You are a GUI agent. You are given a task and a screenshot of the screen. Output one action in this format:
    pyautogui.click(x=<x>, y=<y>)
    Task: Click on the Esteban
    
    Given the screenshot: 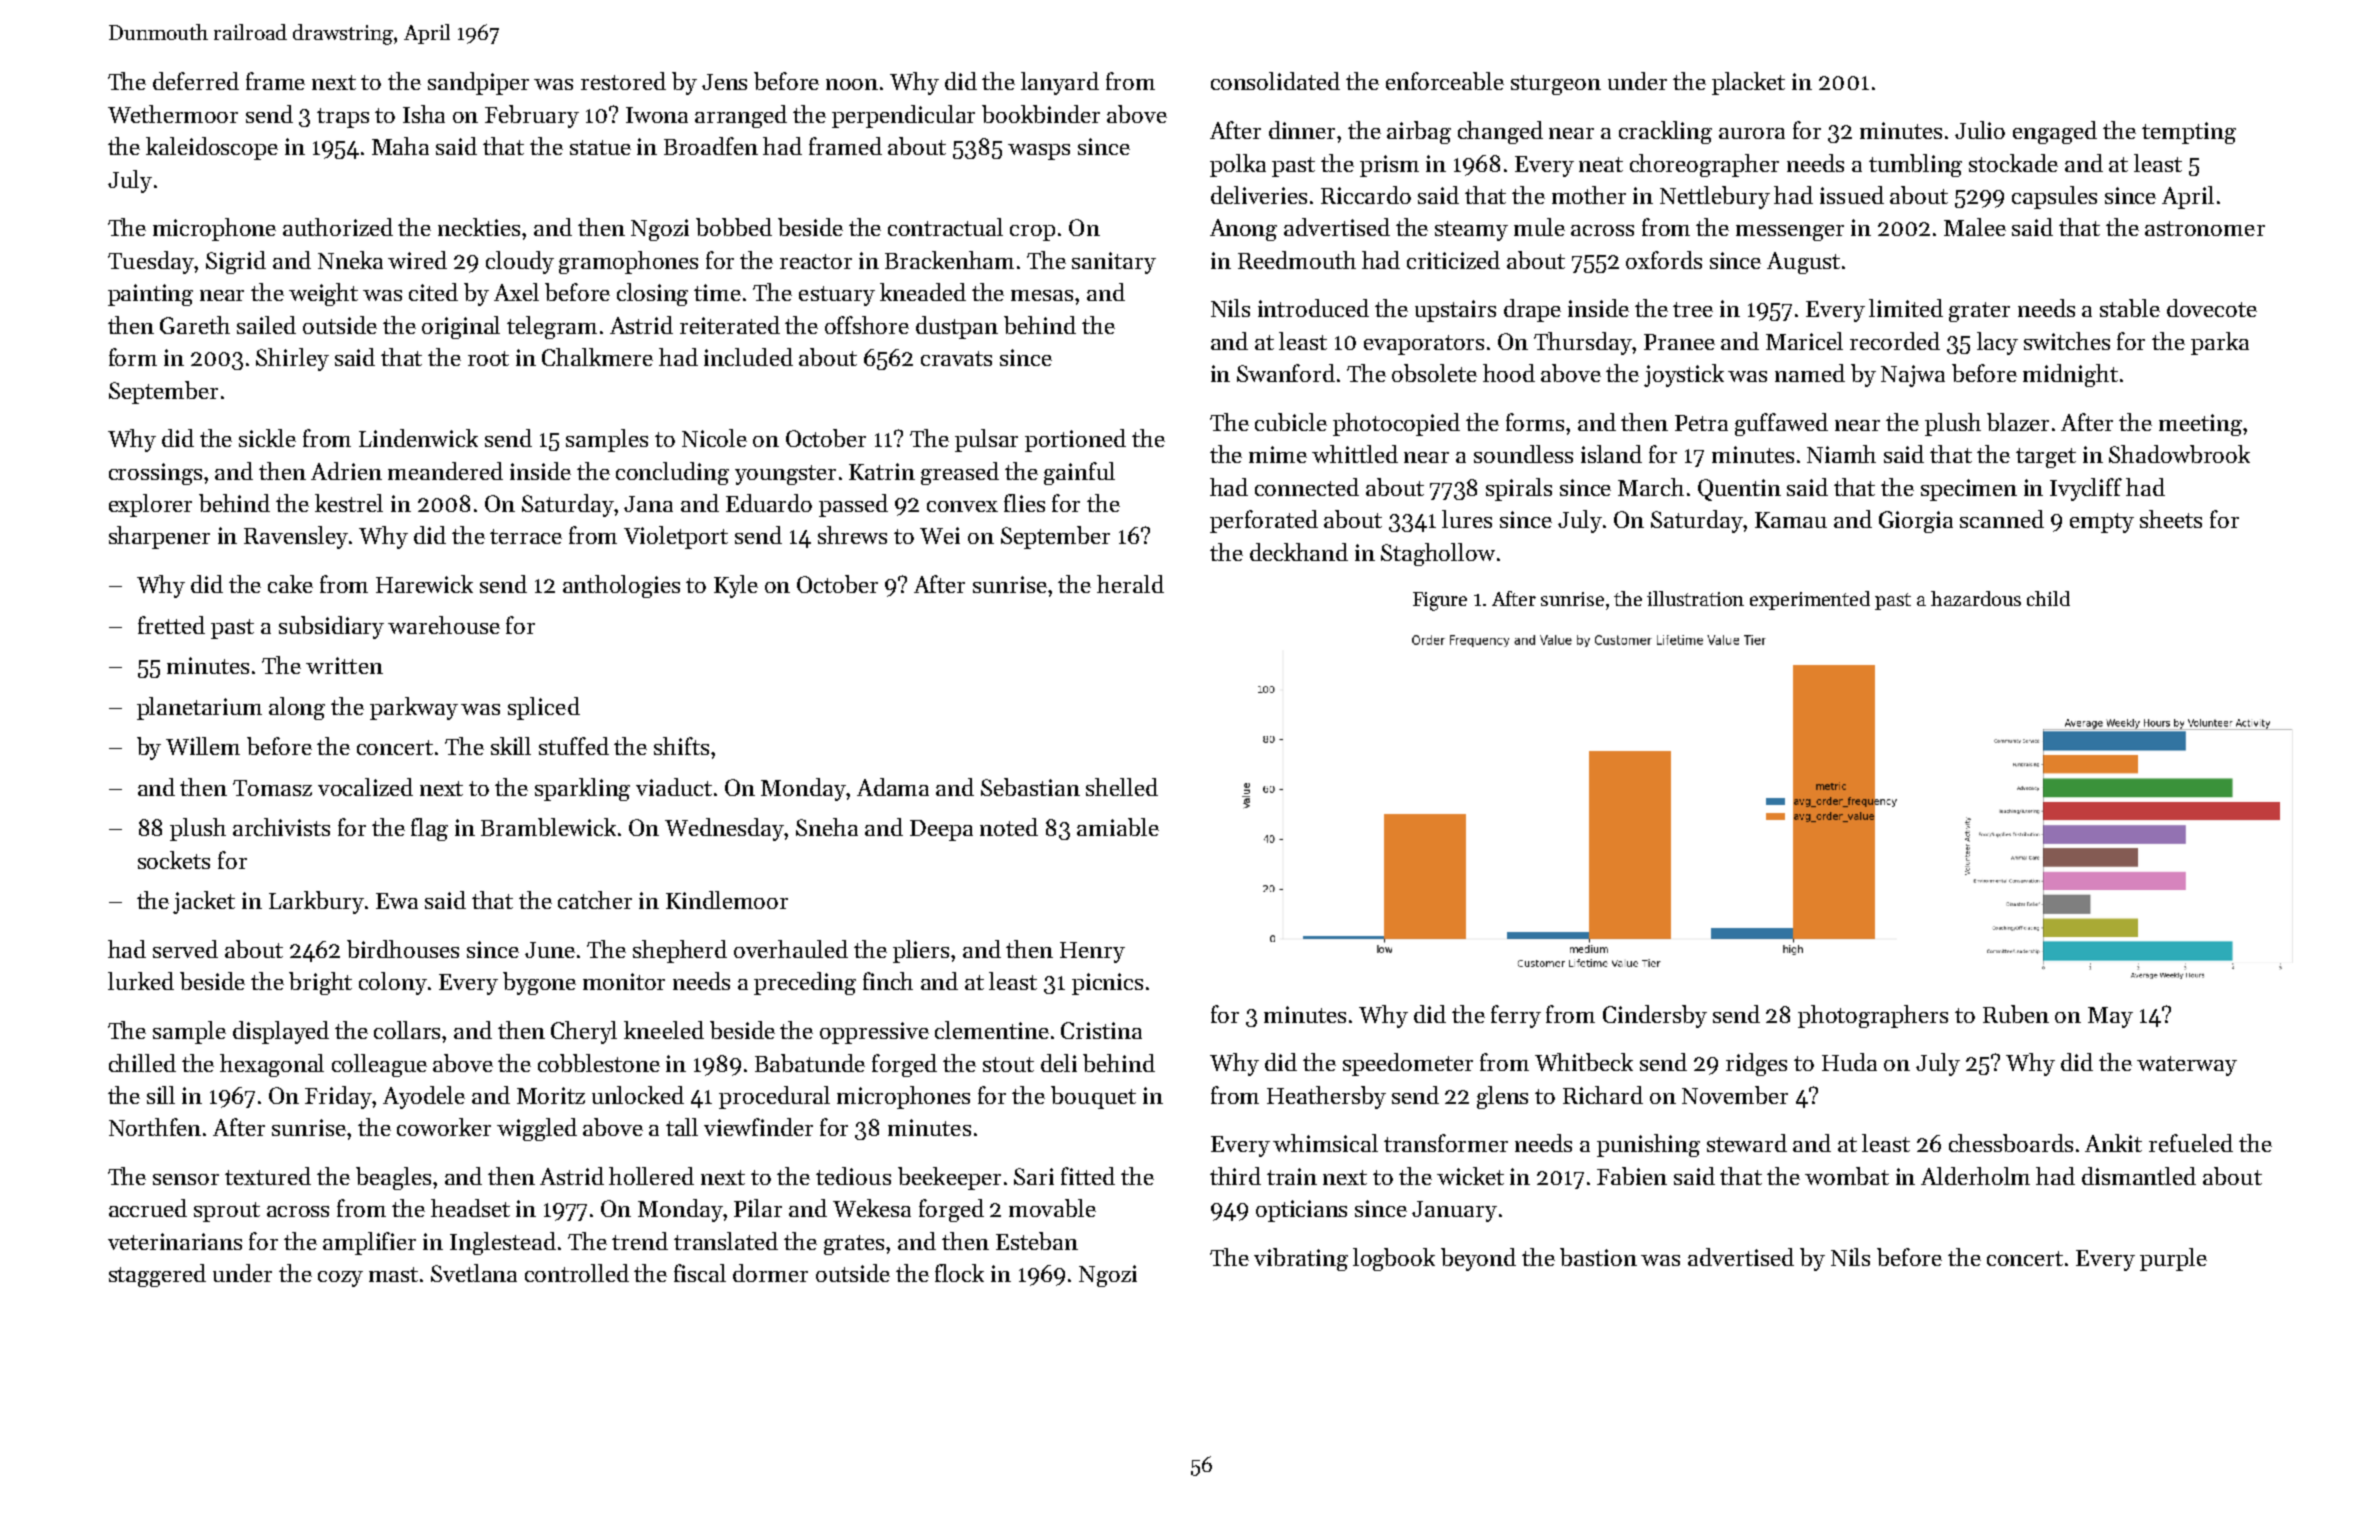 What is the action you would take?
    pyautogui.click(x=1037, y=1241)
